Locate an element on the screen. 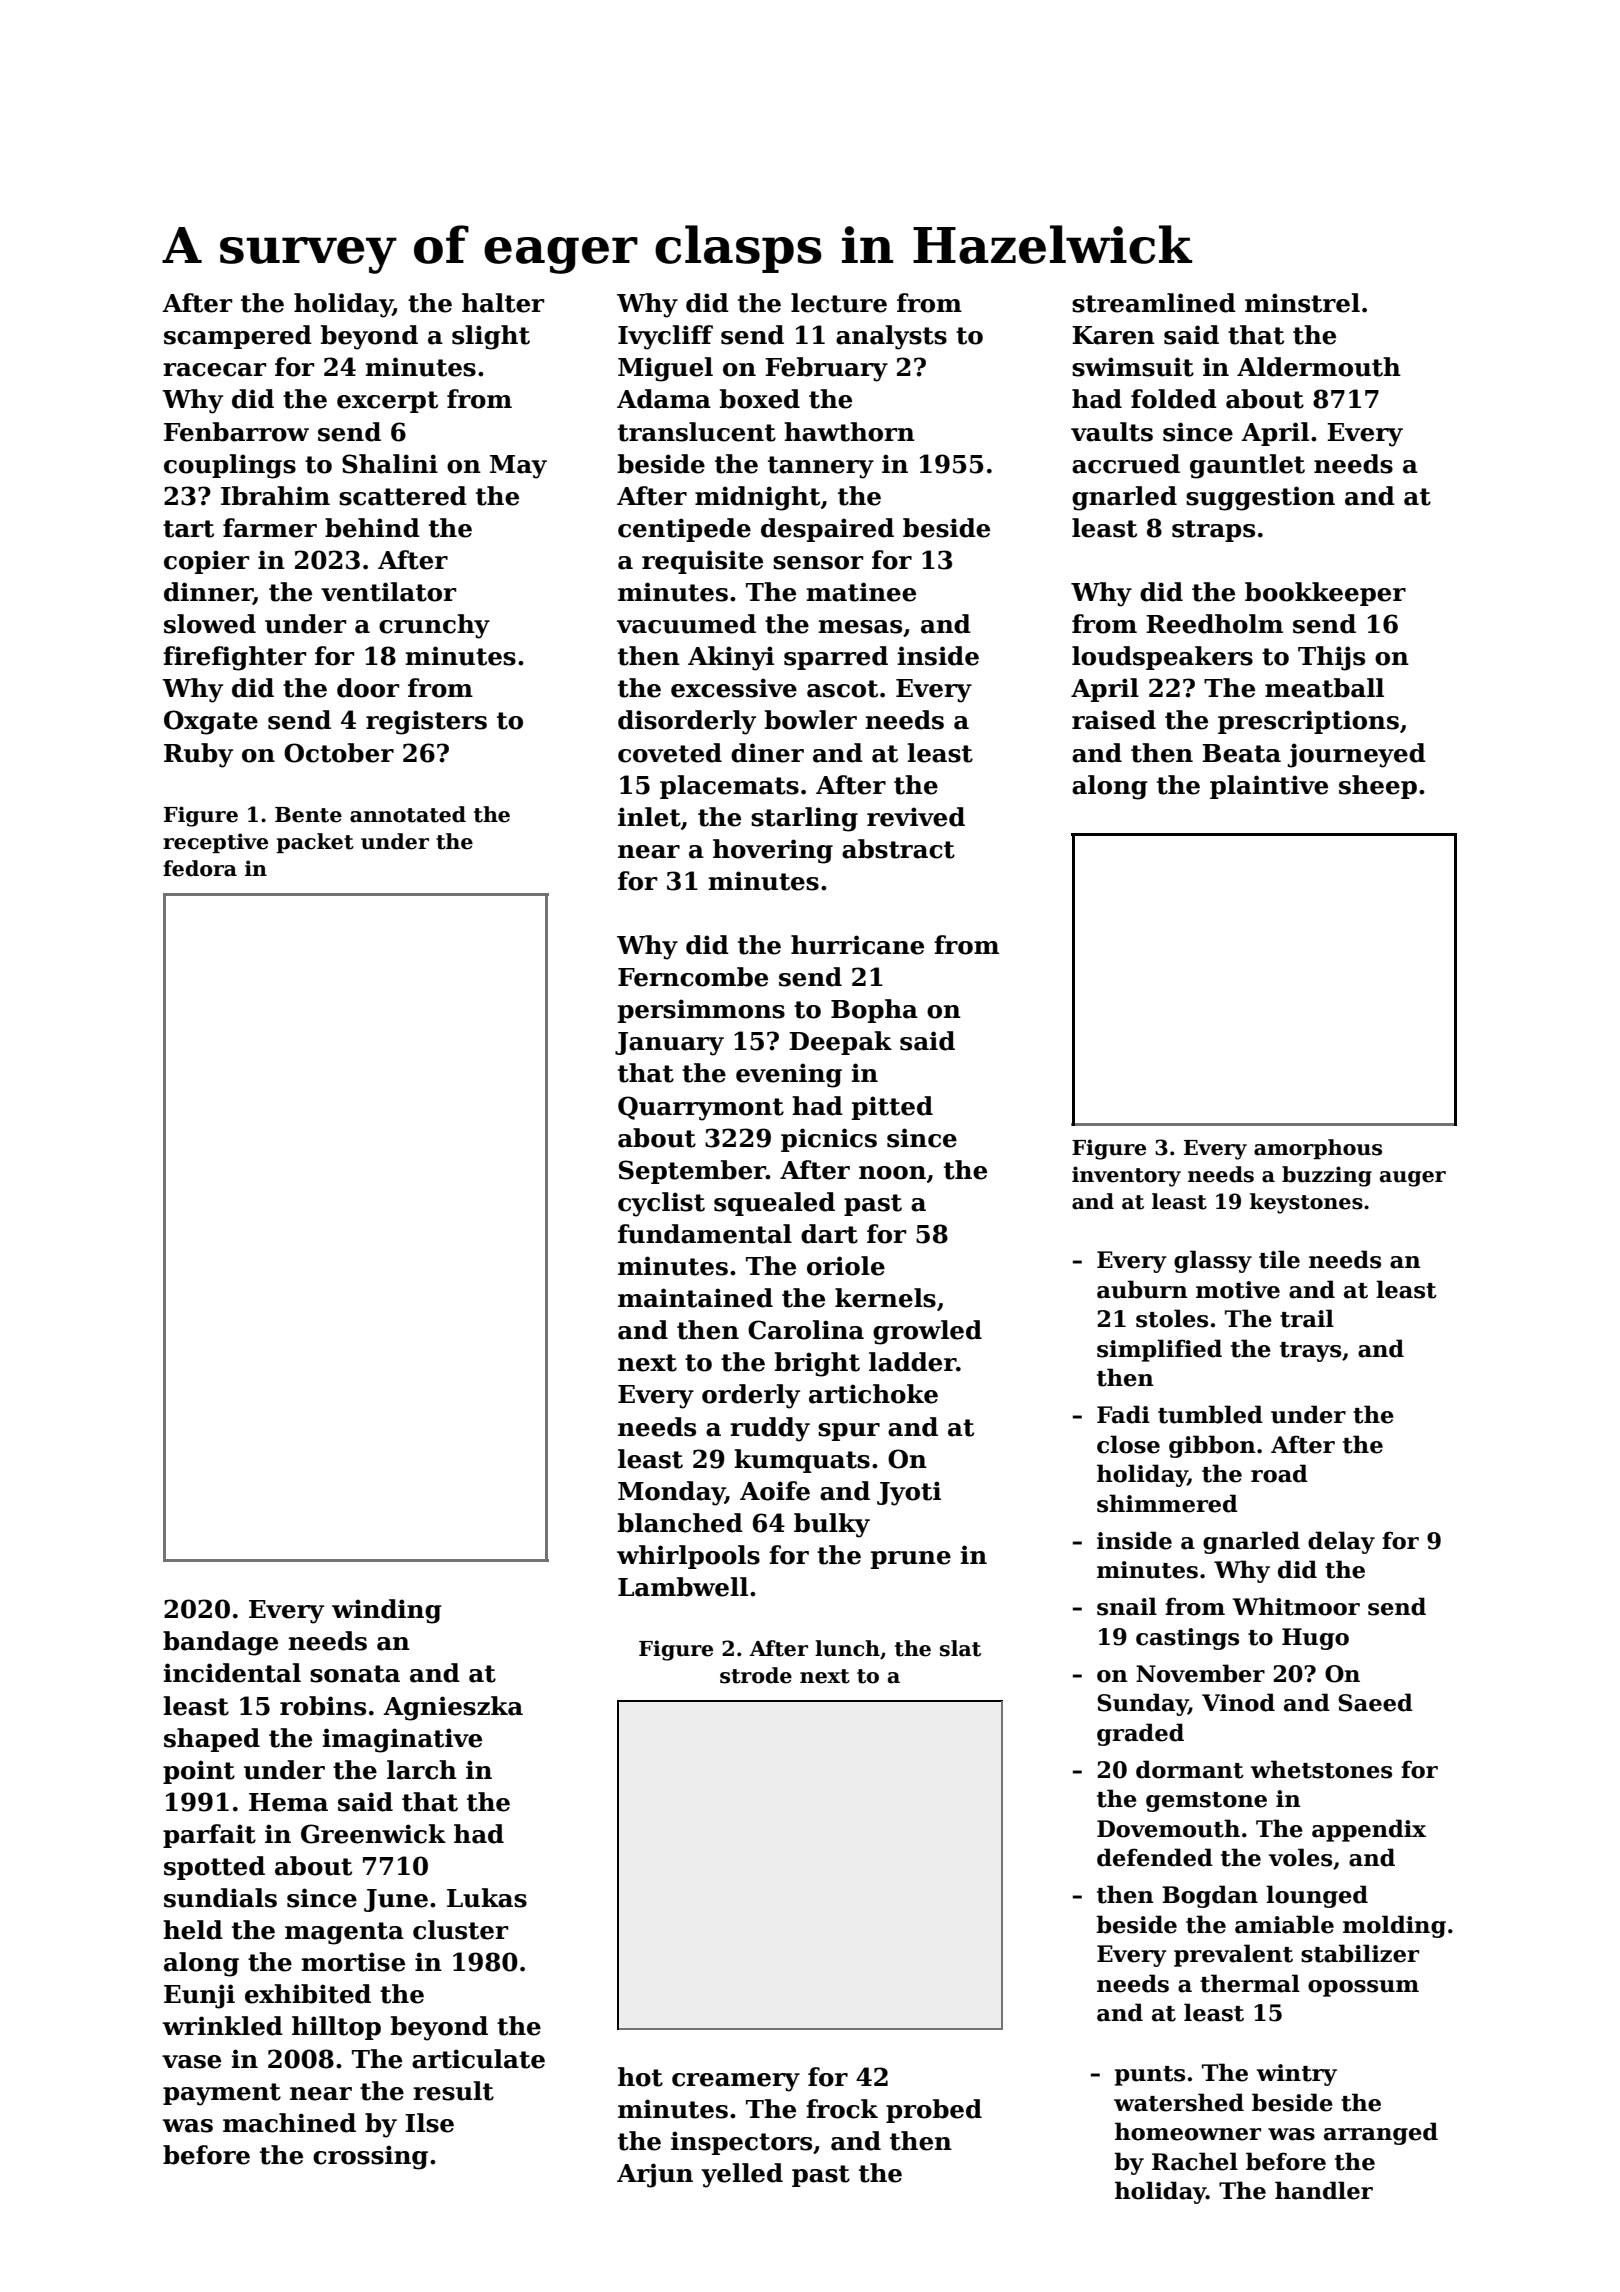 This screenshot has height=2292, width=1620. fedora is located at coordinates (200, 868).
